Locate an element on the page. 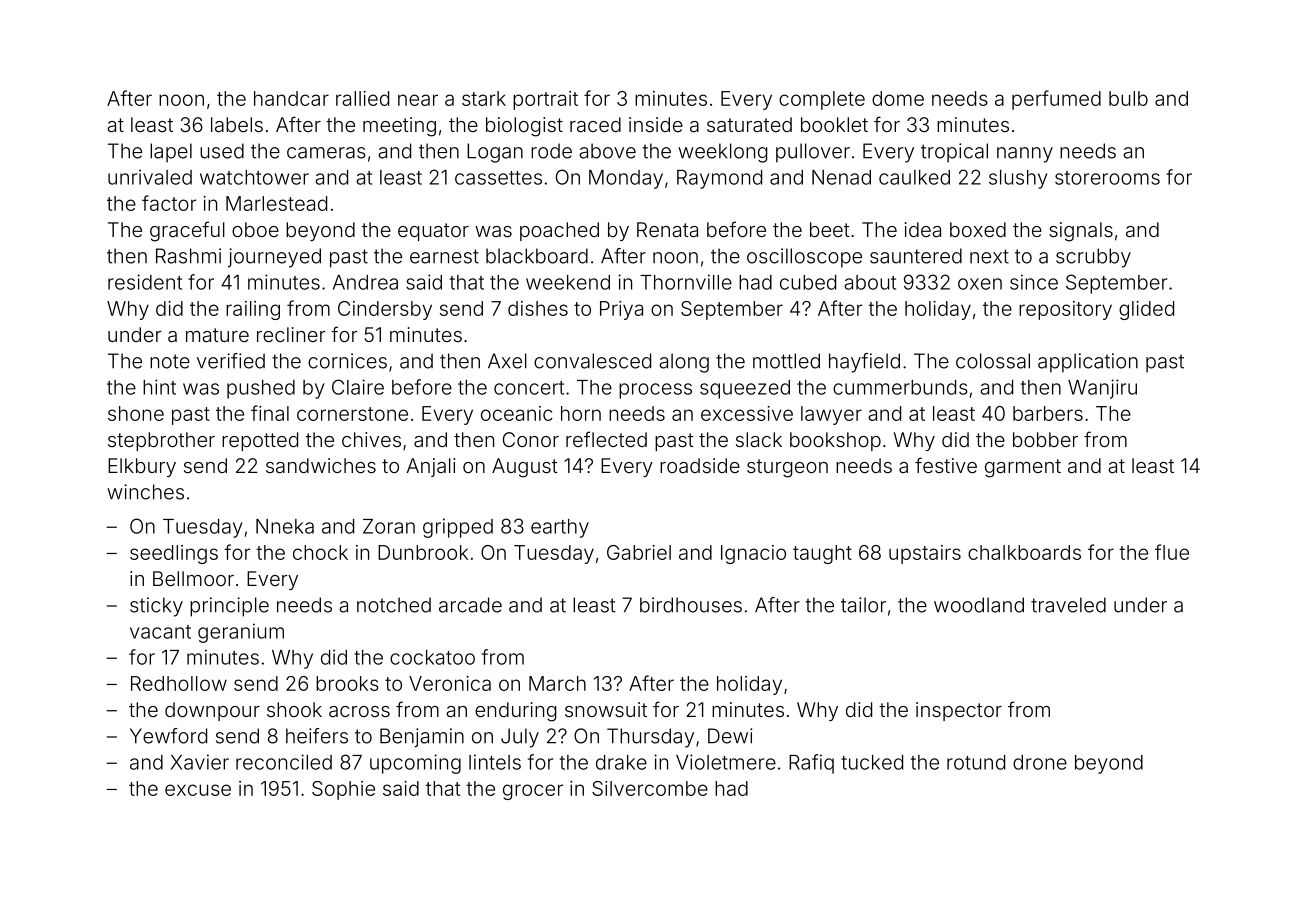 This image has height=924, width=1308. garment is located at coordinates (1023, 468).
